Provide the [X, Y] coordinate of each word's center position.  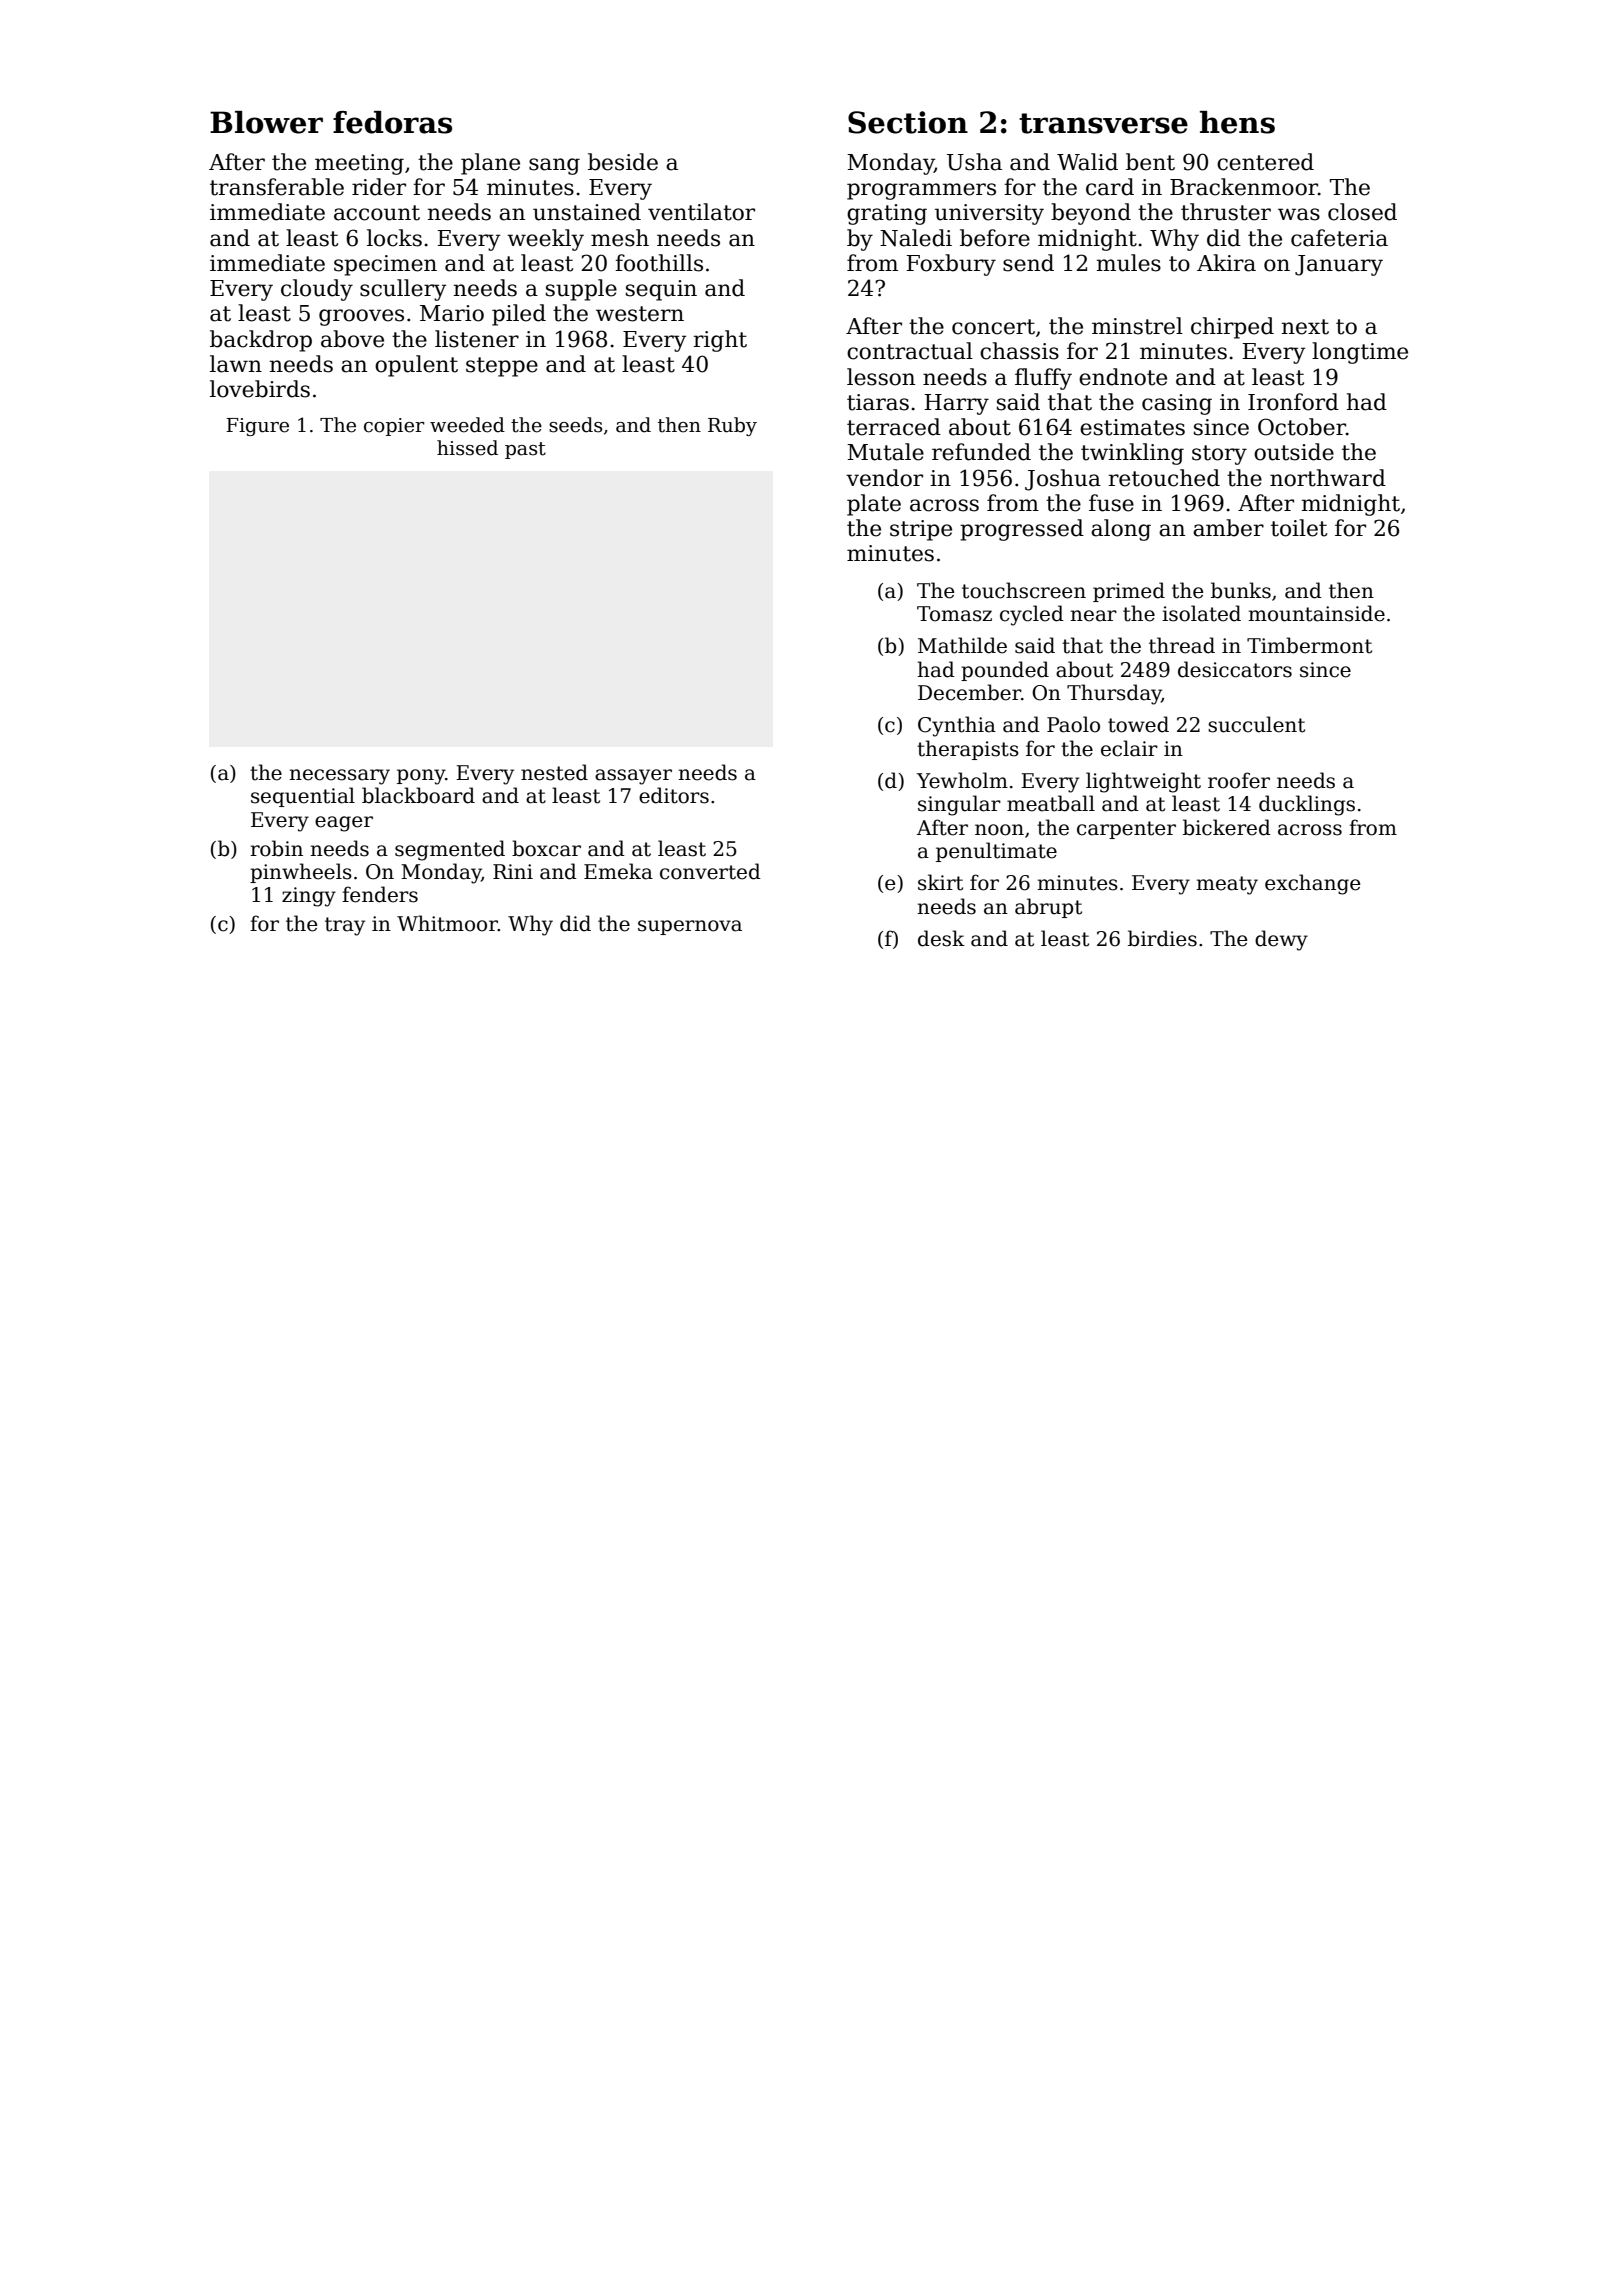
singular [959, 805]
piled [519, 315]
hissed [467, 448]
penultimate [996, 852]
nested [554, 772]
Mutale [885, 452]
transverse [1103, 123]
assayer [633, 777]
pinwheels [301, 873]
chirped [1232, 328]
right [720, 341]
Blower [266, 122]
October [1302, 427]
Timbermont [1309, 645]
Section [908, 122]
